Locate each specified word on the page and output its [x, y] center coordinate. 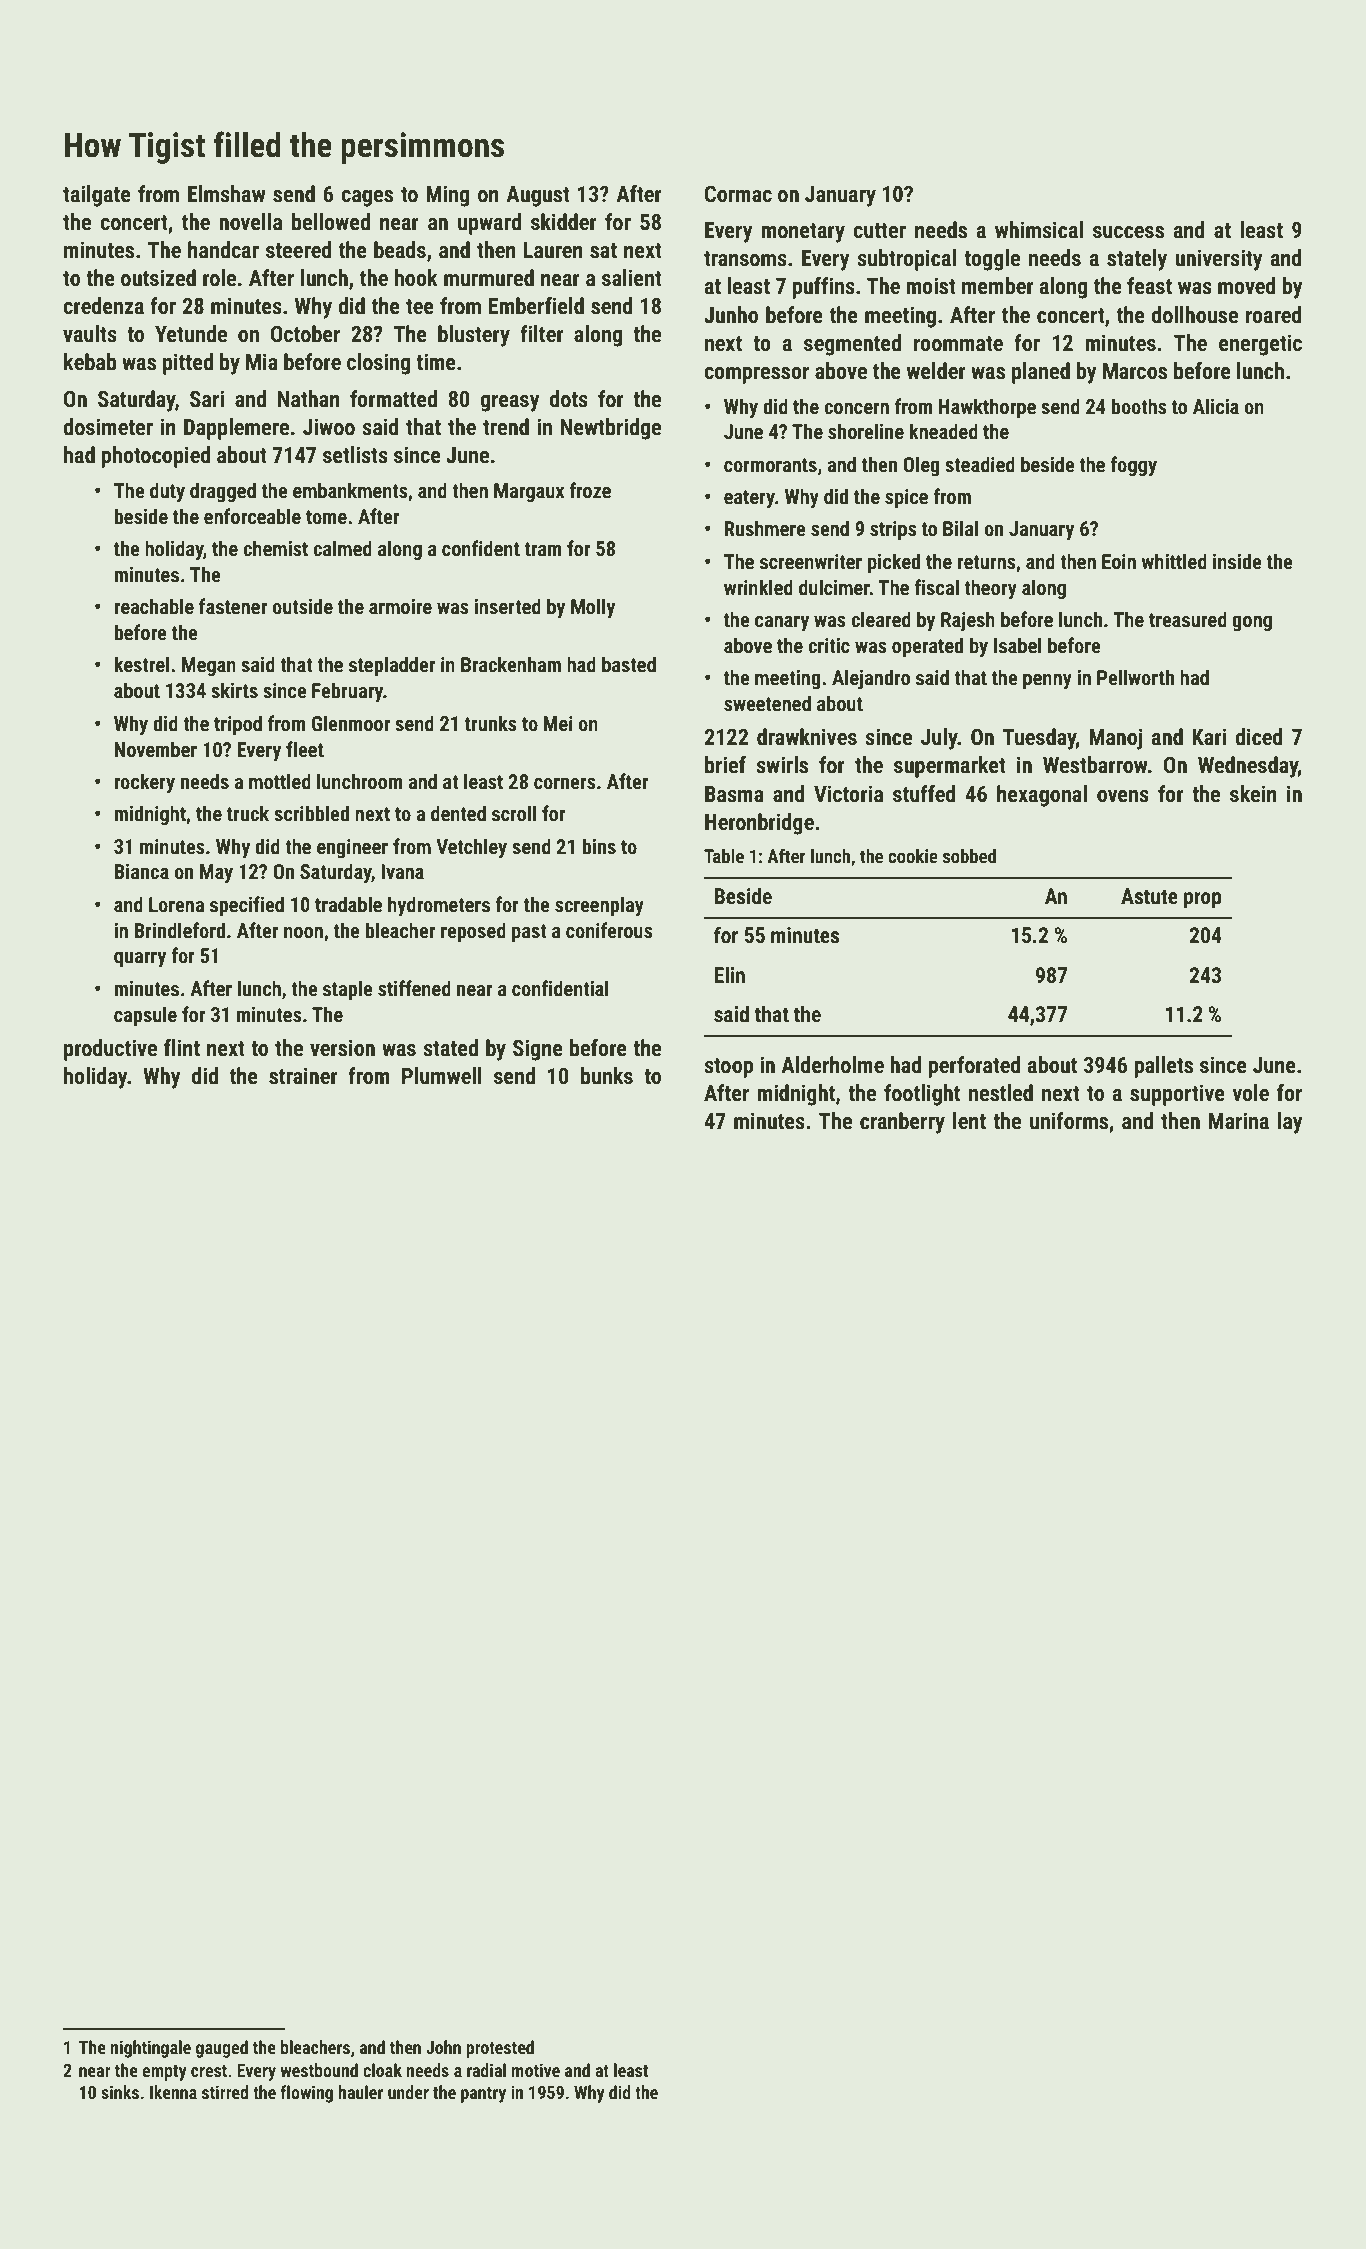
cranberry [902, 1123]
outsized [158, 278]
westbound [319, 2070]
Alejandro [871, 679]
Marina [1239, 1120]
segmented [852, 345]
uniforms [1069, 1121]
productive [110, 1050]
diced [1259, 737]
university [1219, 260]
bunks [607, 1076]
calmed [342, 548]
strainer [303, 1076]
